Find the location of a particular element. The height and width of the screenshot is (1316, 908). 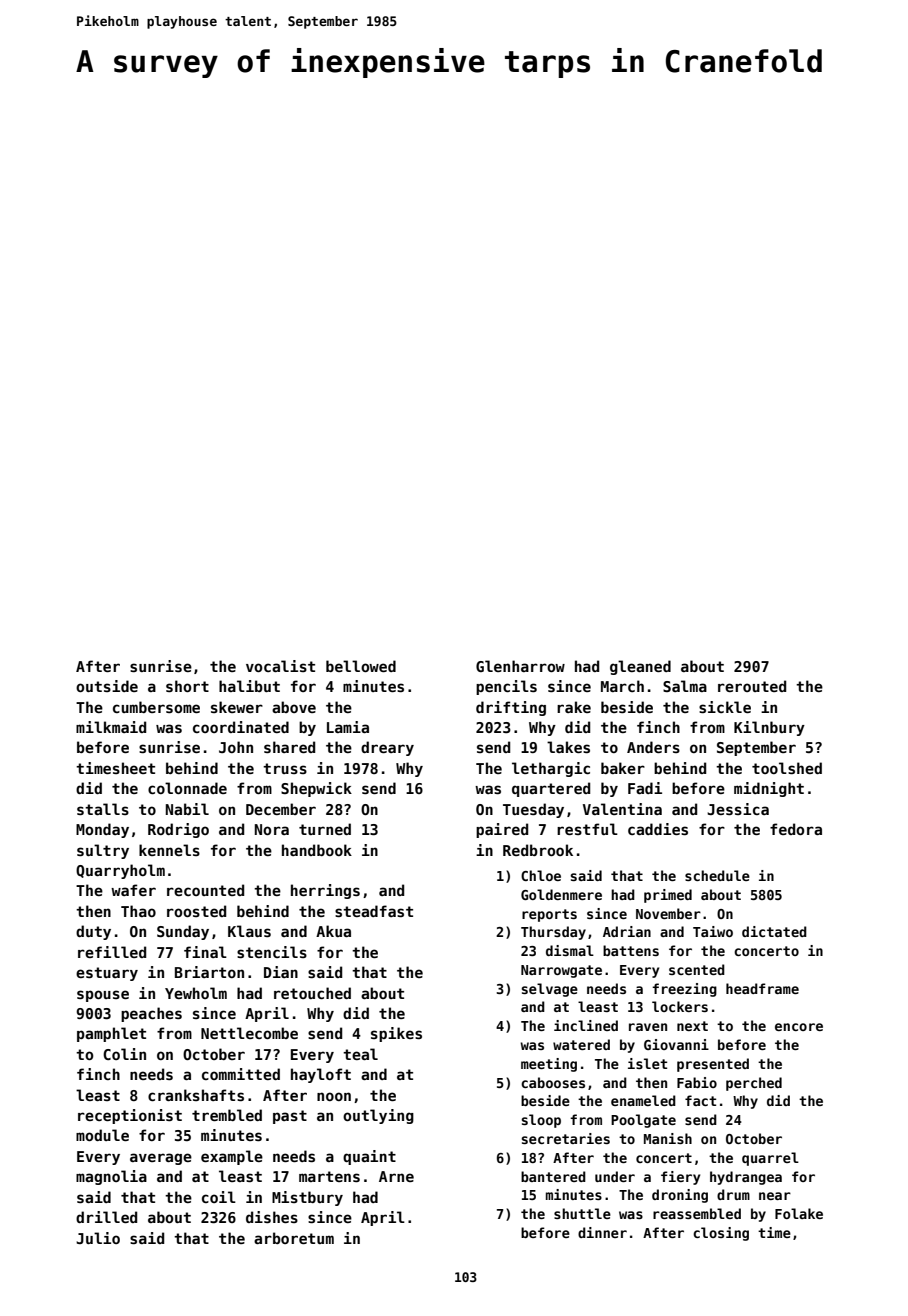

enameled is located at coordinates (643, 1100).
